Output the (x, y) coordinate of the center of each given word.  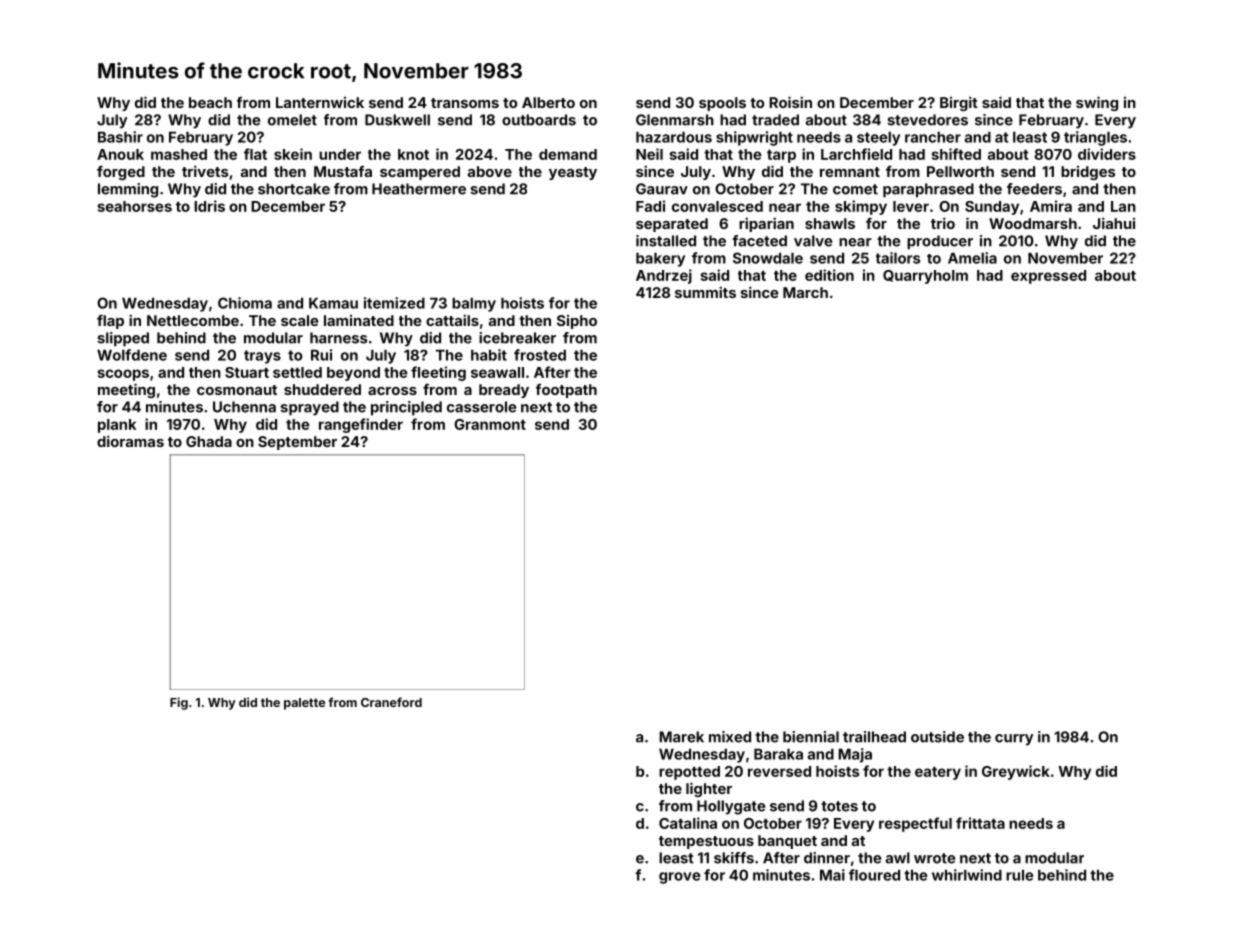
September (297, 443)
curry (1014, 740)
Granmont (490, 424)
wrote (934, 858)
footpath (566, 391)
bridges (1088, 173)
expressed (1048, 277)
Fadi (650, 206)
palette (304, 704)
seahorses (135, 206)
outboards (539, 120)
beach (210, 102)
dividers (1107, 154)
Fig (179, 703)
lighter (709, 789)
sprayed (309, 408)
